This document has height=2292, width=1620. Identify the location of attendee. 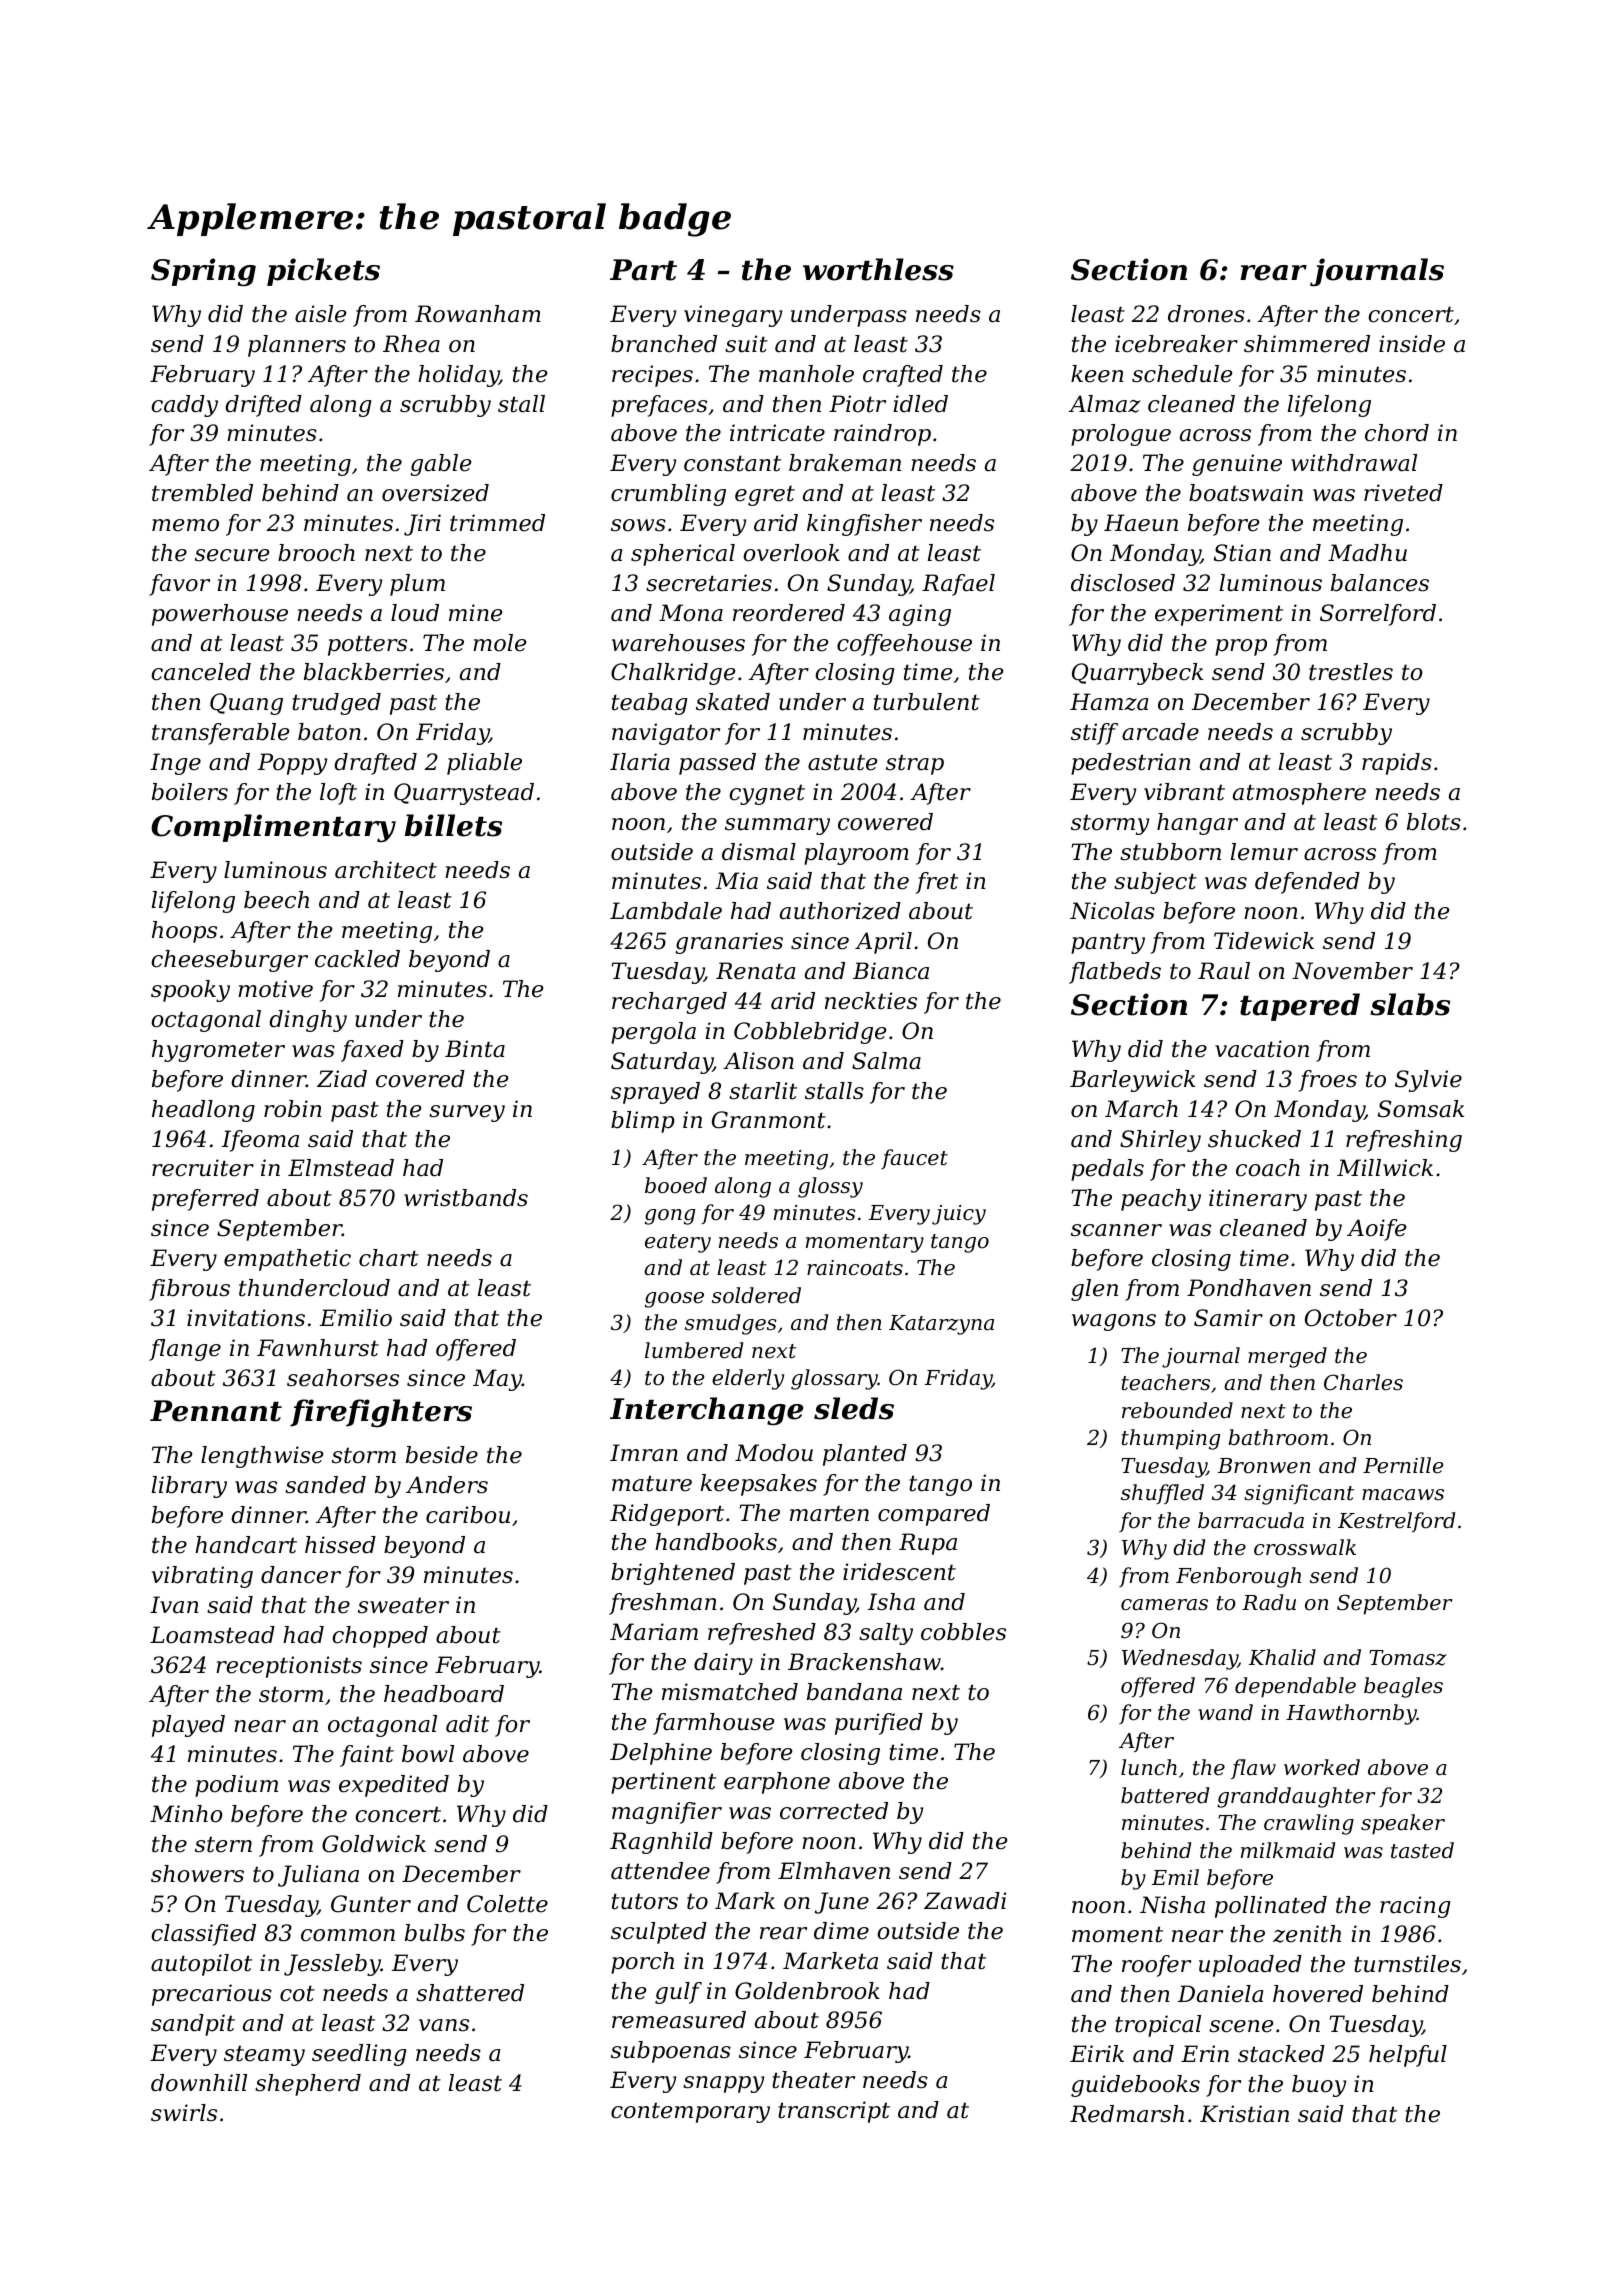
(660, 1871).
